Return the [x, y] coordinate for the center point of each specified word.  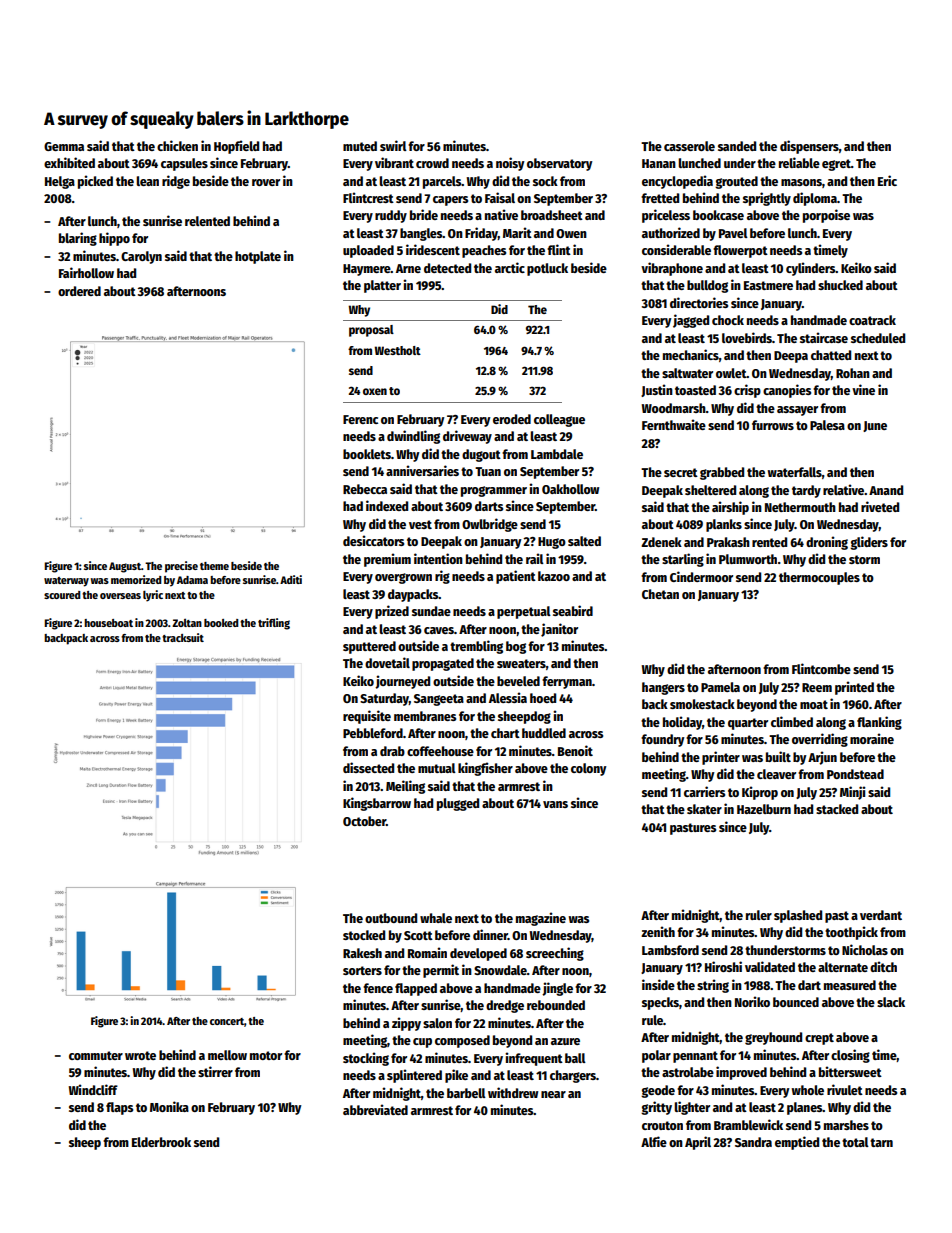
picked [95, 182]
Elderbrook [161, 1142]
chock [728, 320]
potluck [547, 269]
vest [420, 524]
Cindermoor [701, 576]
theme [214, 566]
